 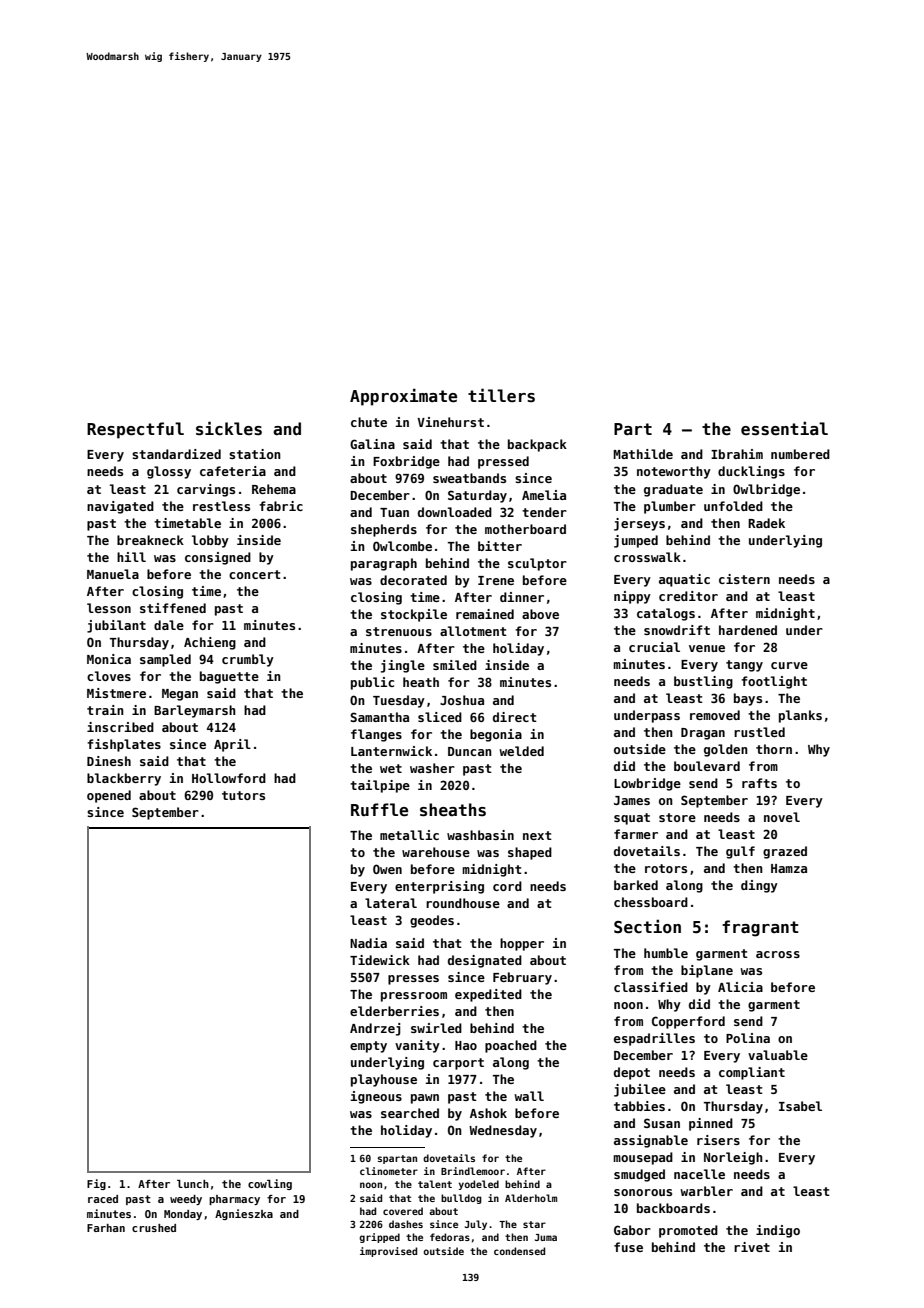 I want to click on Fig, so click(x=96, y=1184).
